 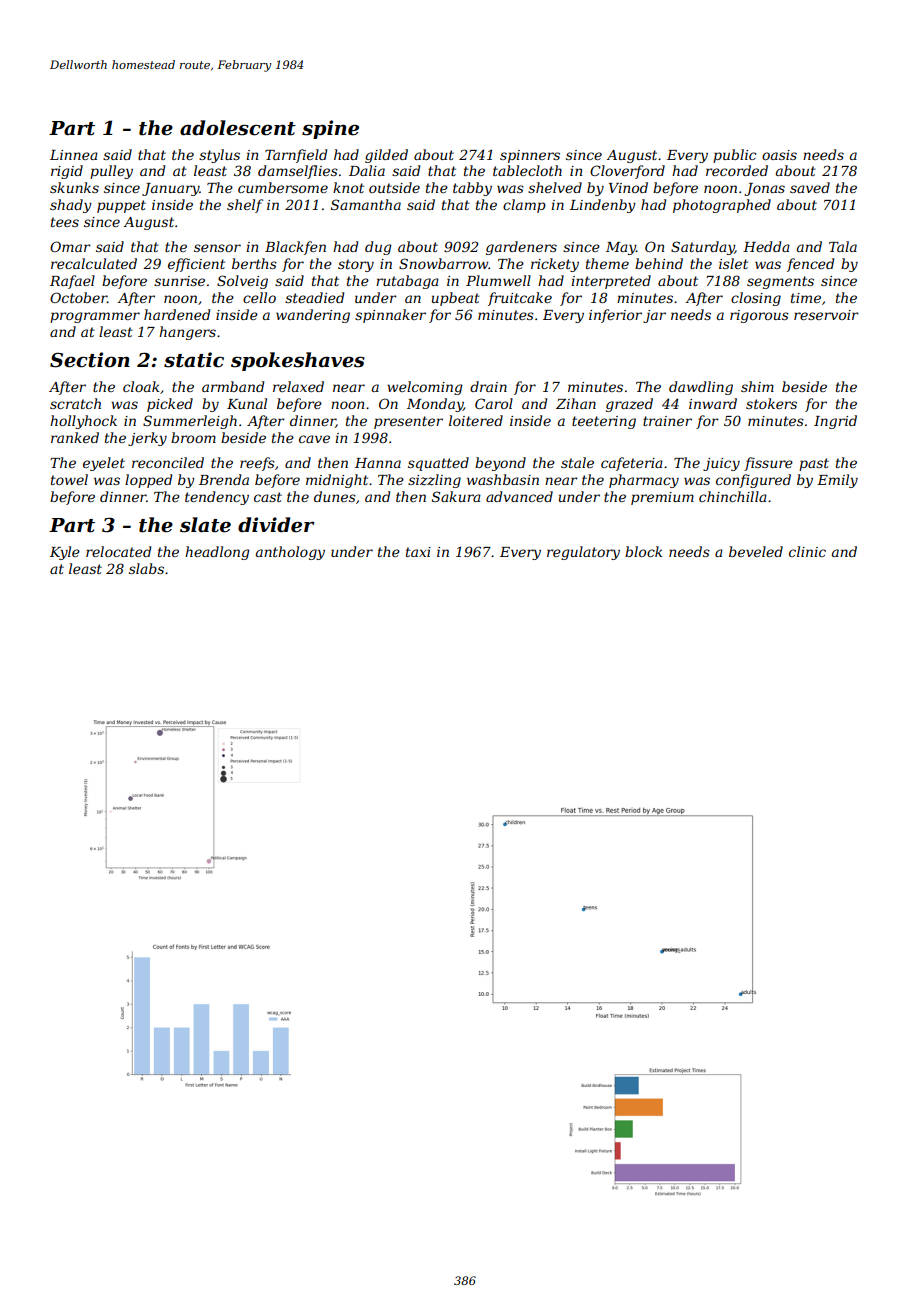 What do you see at coordinates (330, 129) in the screenshot?
I see `spine` at bounding box center [330, 129].
